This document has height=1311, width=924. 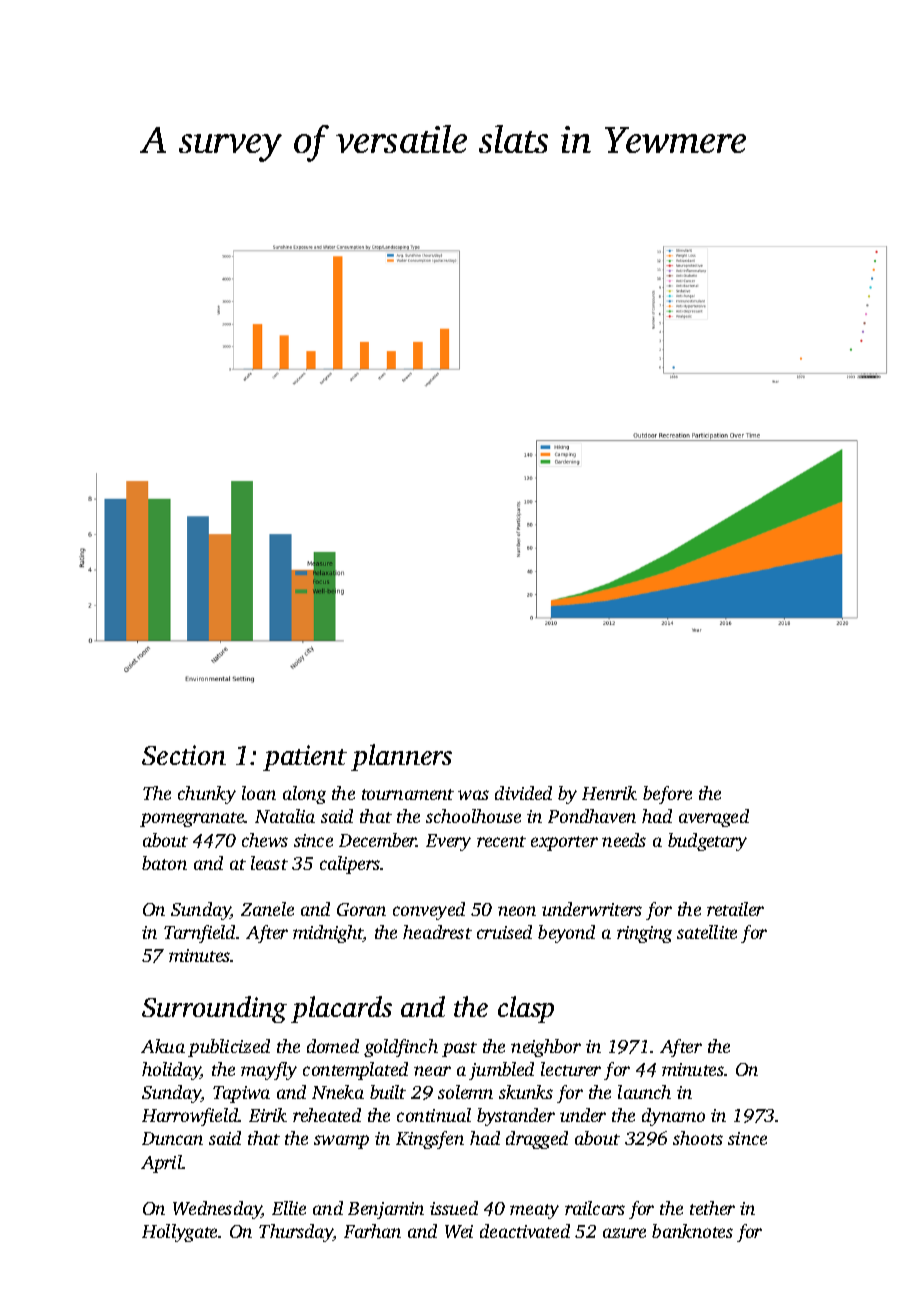 I want to click on launch, so click(x=644, y=1092).
